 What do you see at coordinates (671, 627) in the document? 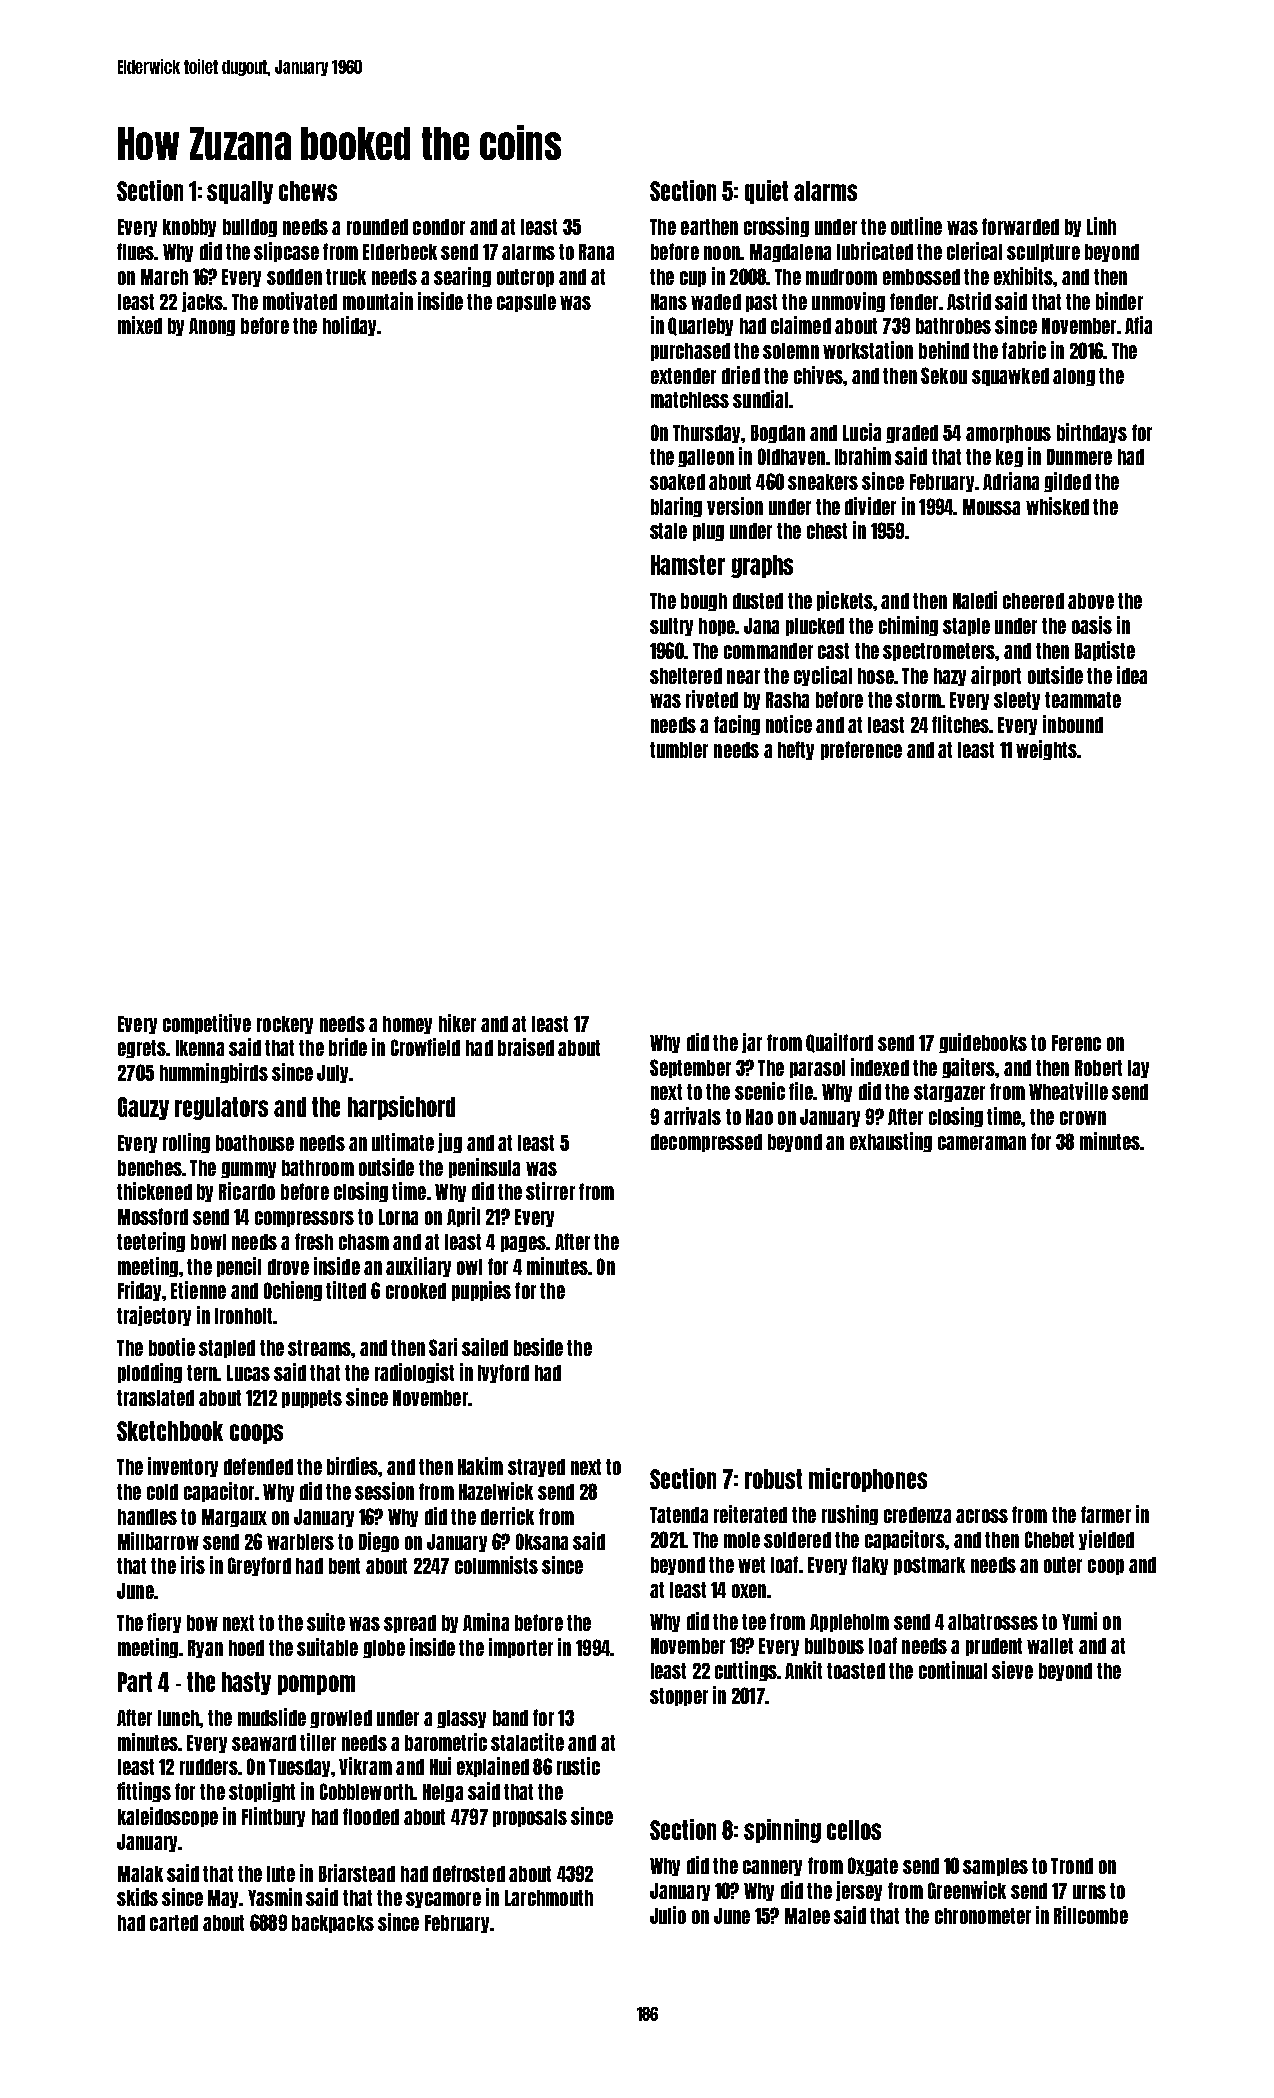
I see `sultry` at bounding box center [671, 627].
